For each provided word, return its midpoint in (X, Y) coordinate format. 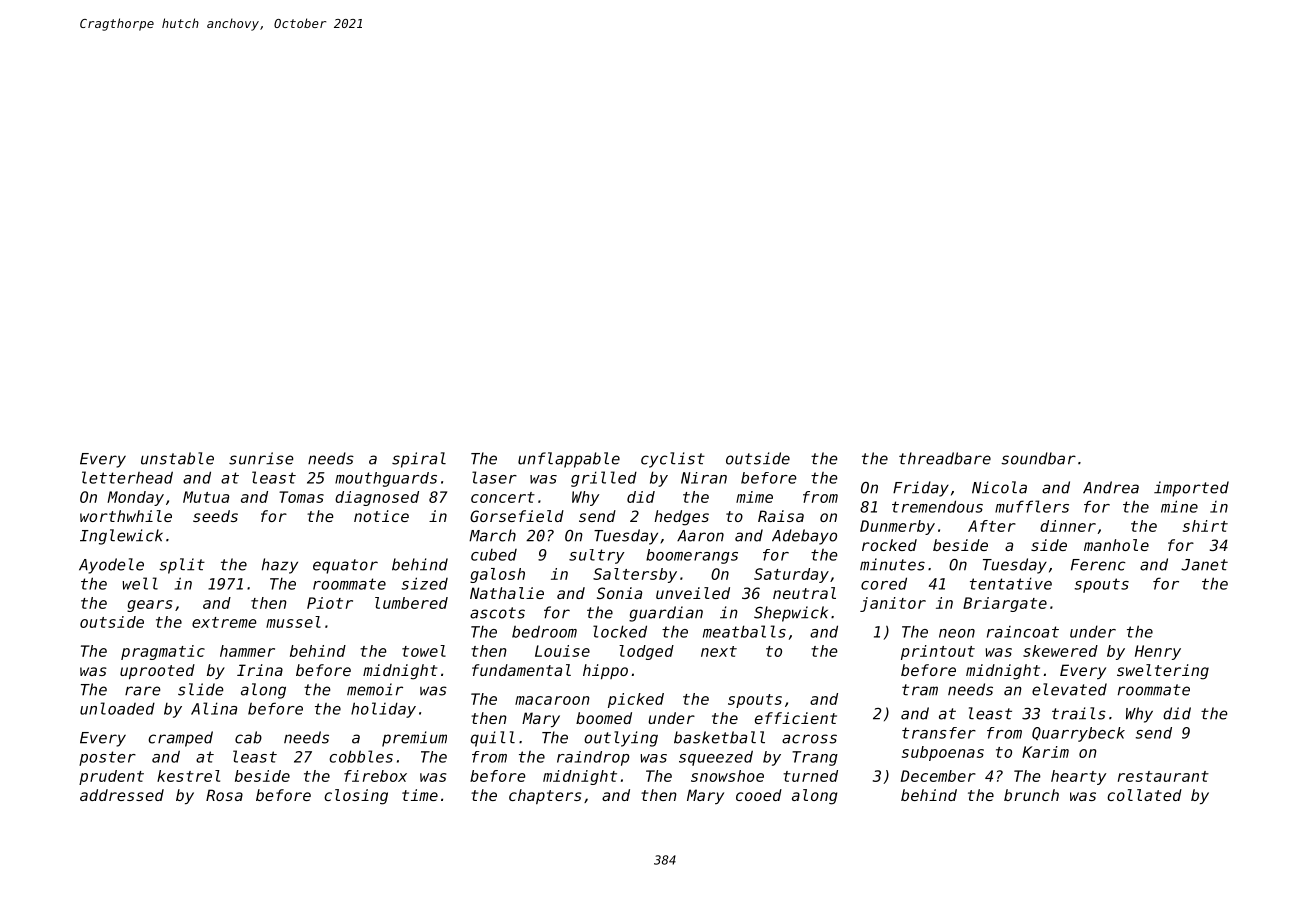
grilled (604, 479)
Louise (562, 651)
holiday (383, 710)
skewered (1060, 651)
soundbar (1038, 458)
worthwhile (126, 516)
